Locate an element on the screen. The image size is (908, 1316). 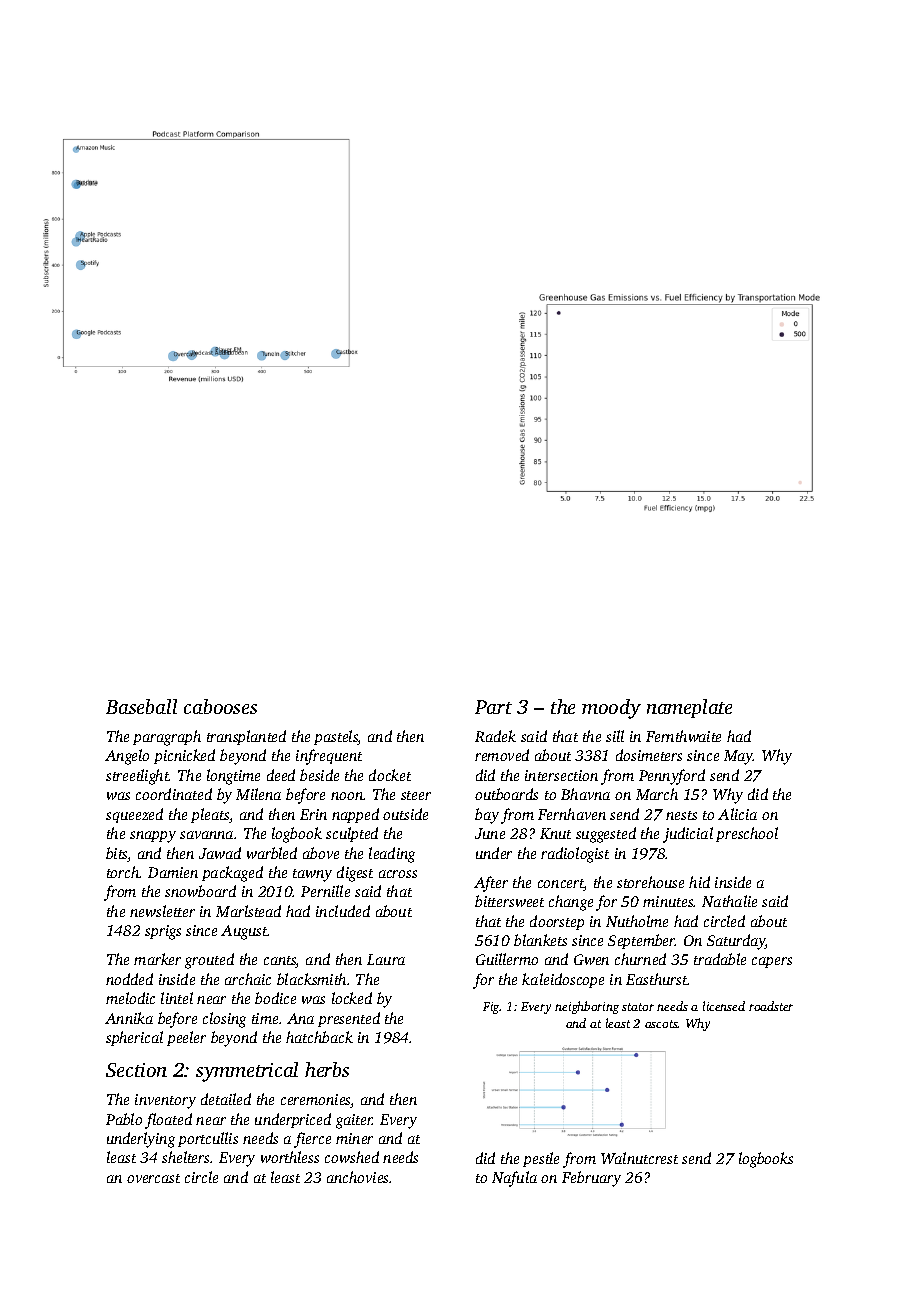
peeler is located at coordinates (186, 1038).
